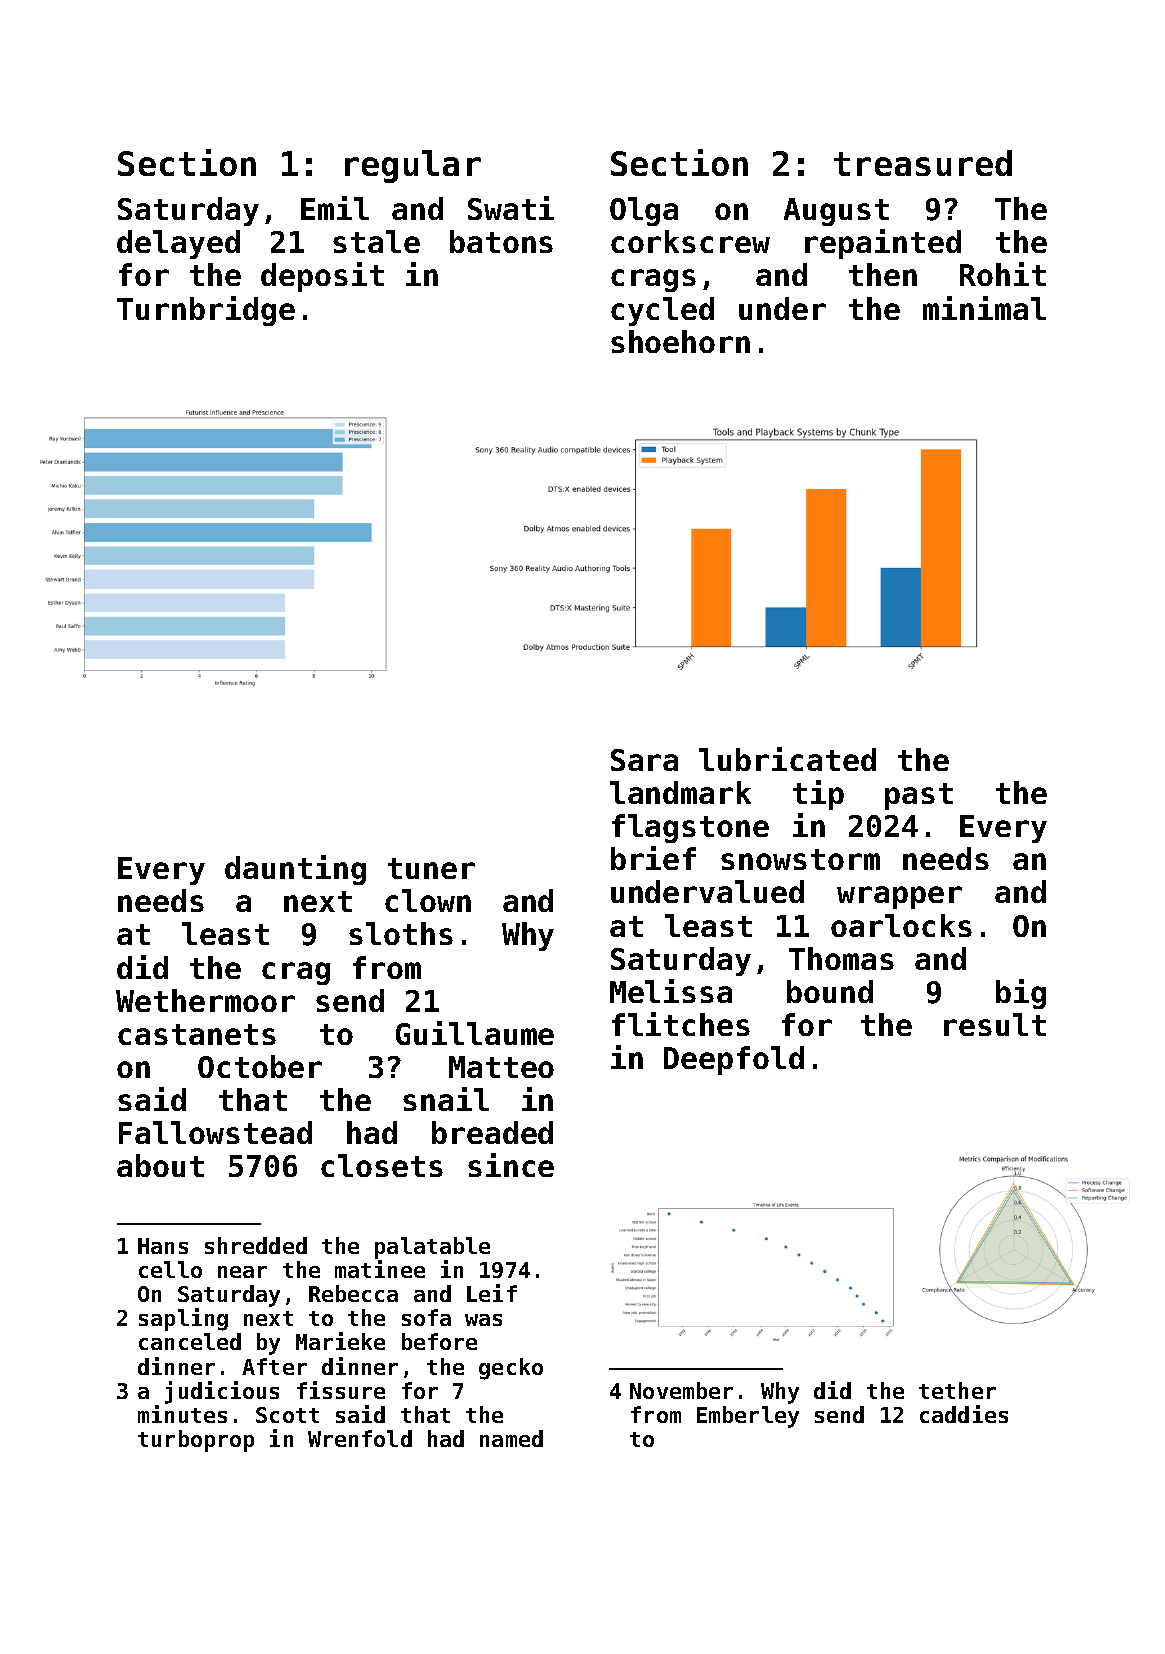 This page has width=1165, height=1654. I want to click on then, so click(883, 274).
